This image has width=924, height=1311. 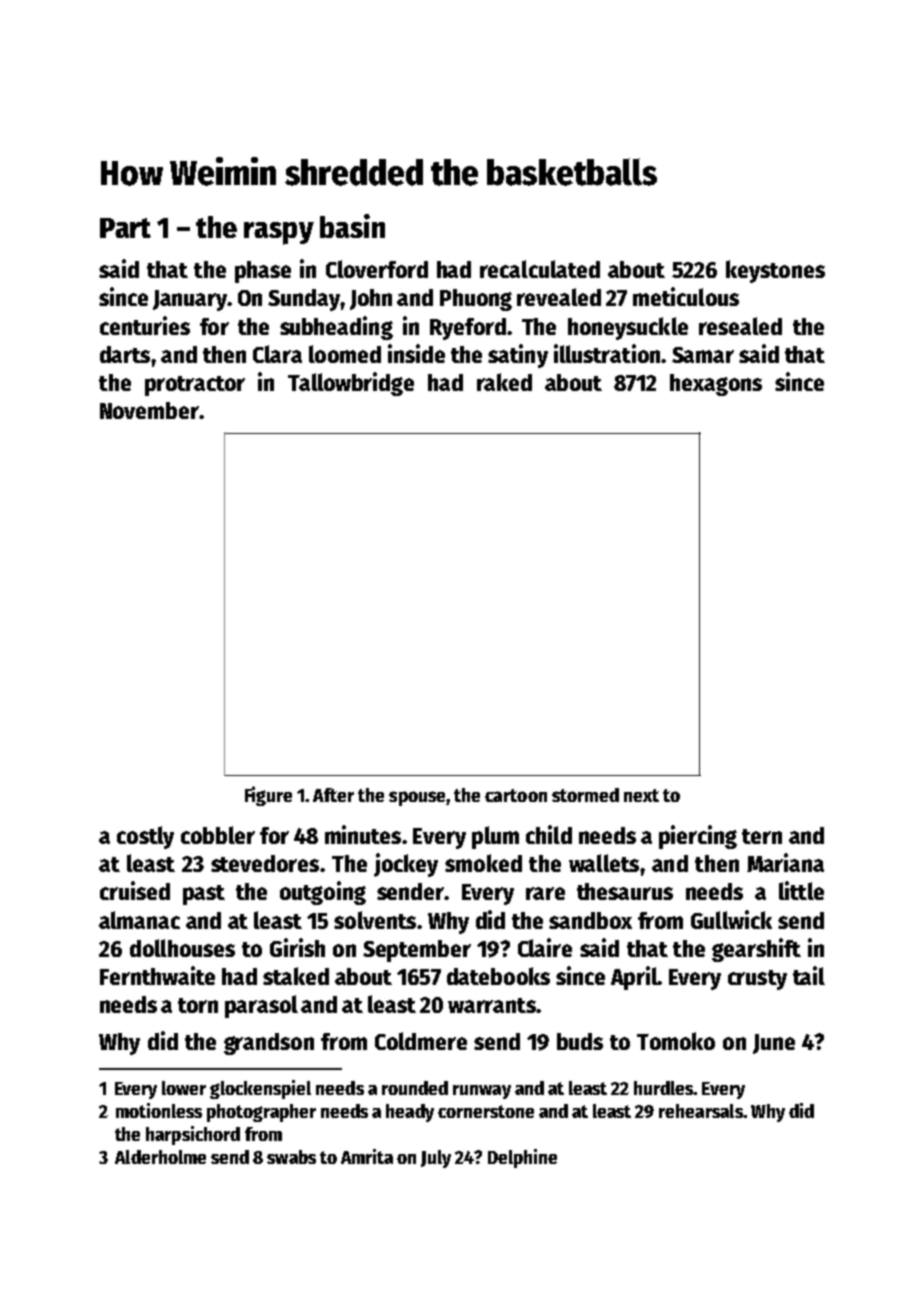 What do you see at coordinates (698, 837) in the image?
I see `piercing` at bounding box center [698, 837].
